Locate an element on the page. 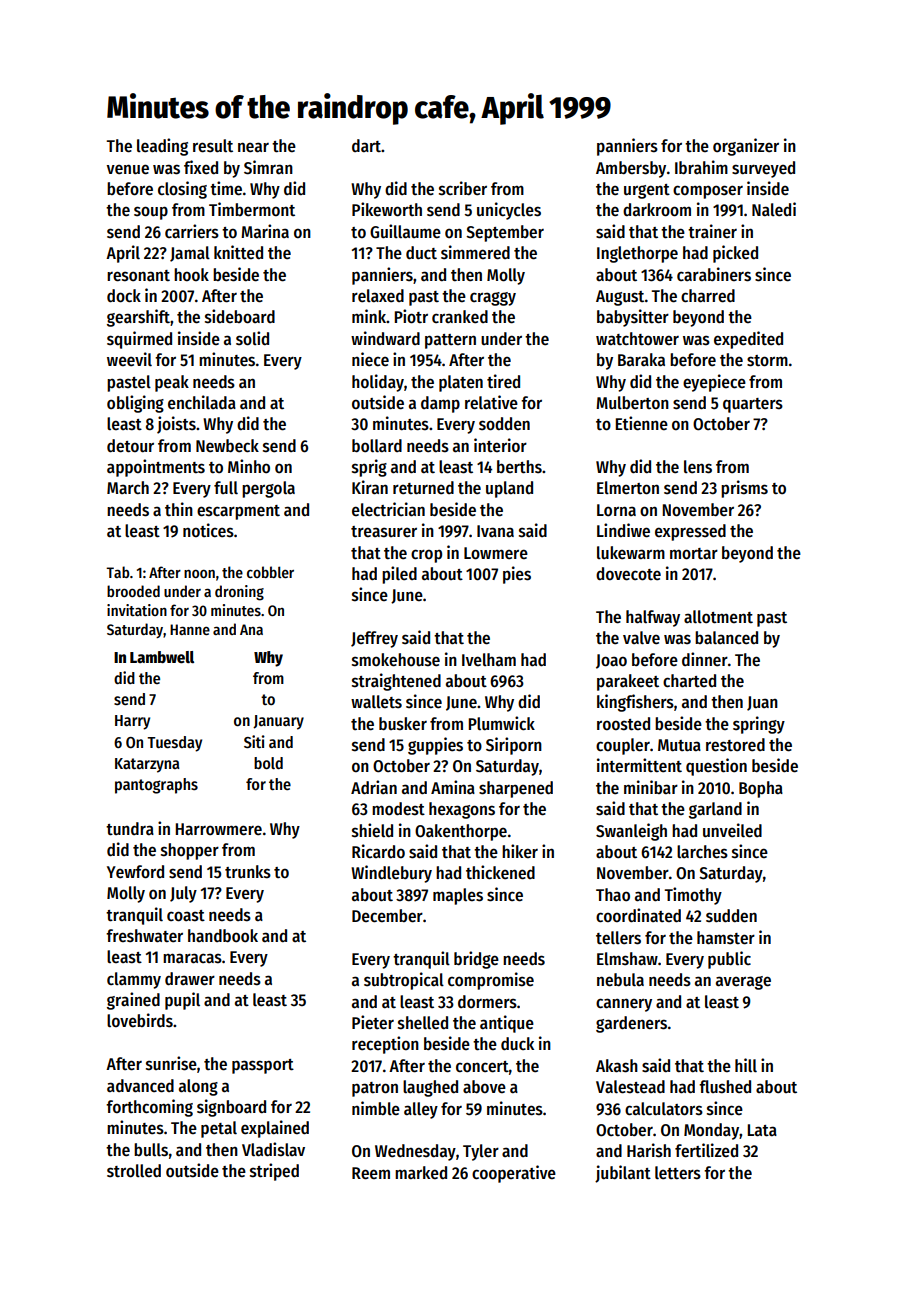  solid is located at coordinates (252, 338).
